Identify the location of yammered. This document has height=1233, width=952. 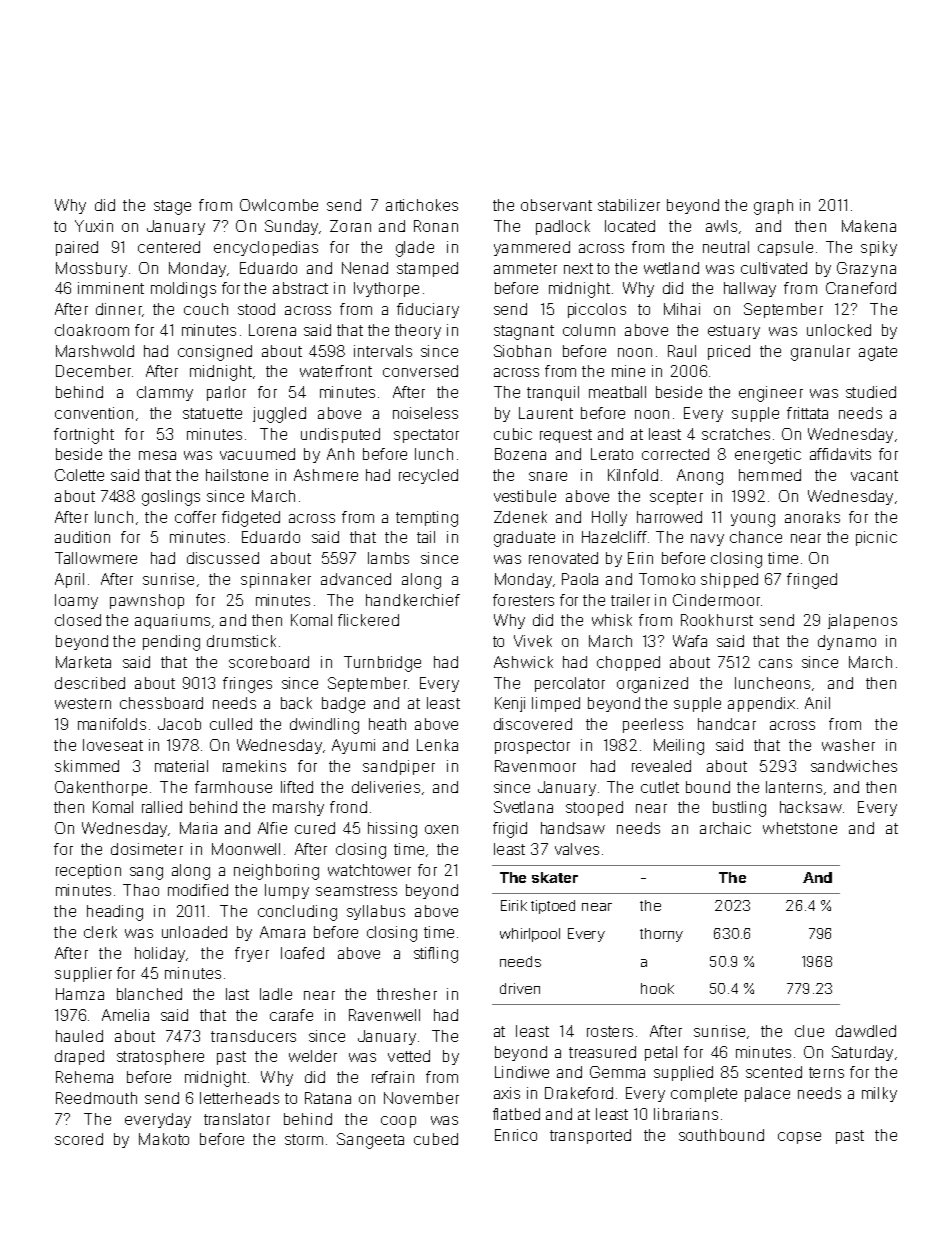
(532, 248).
